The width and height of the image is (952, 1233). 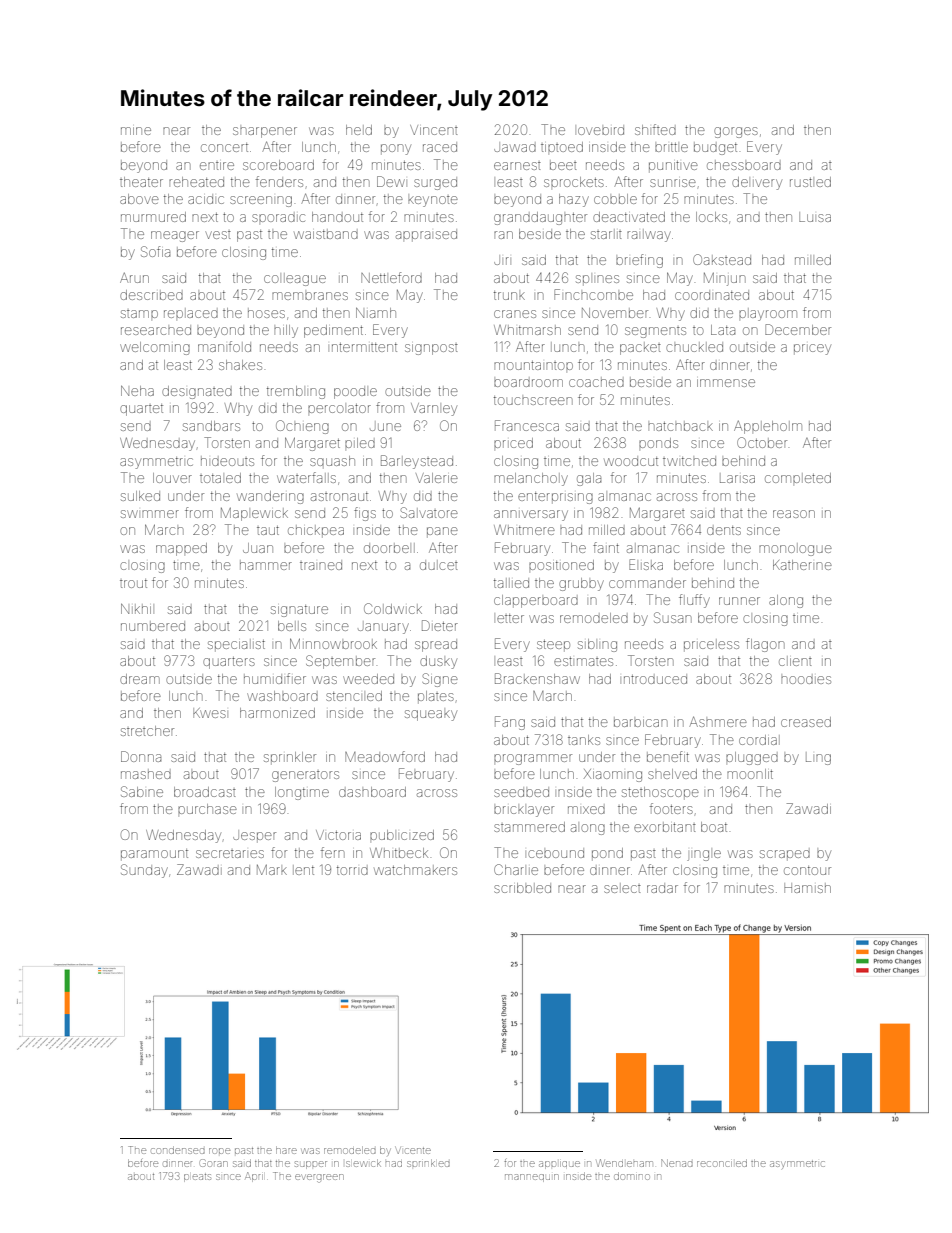 What do you see at coordinates (622, 888) in the image?
I see `select` at bounding box center [622, 888].
